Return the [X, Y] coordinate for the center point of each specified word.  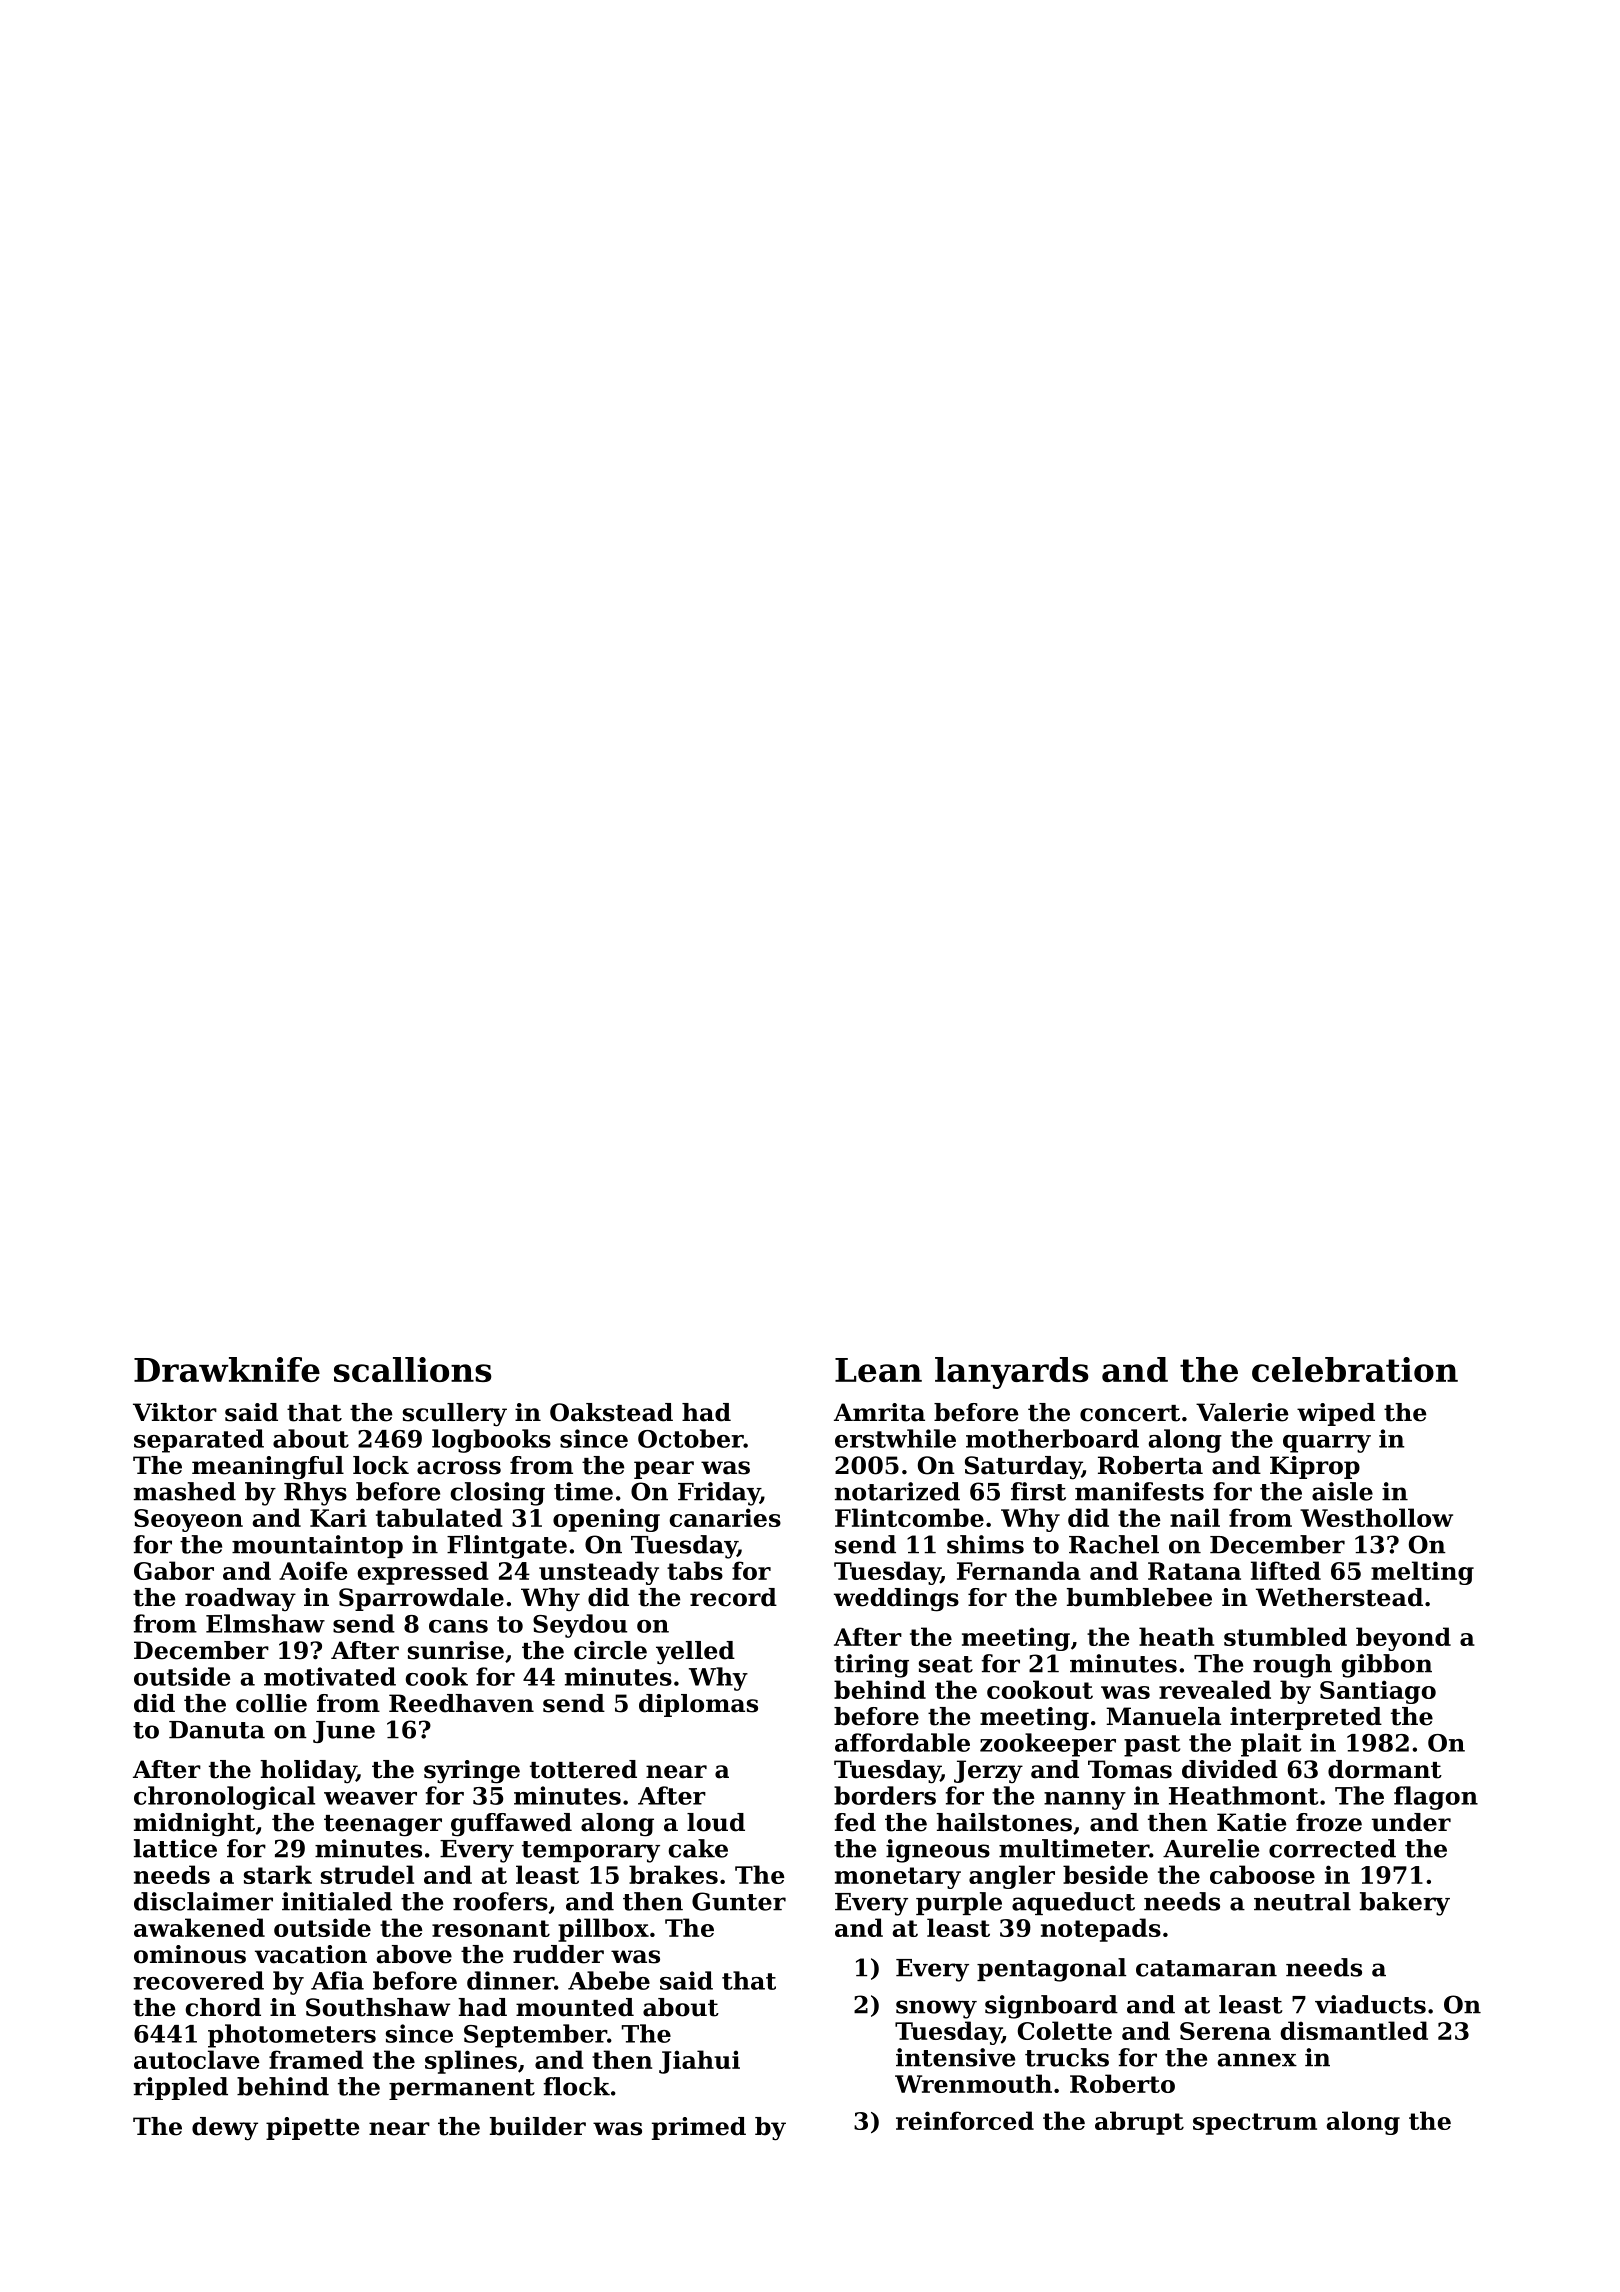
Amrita [879, 1412]
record [733, 1597]
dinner [510, 1980]
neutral [1302, 1901]
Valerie [1242, 1412]
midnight [194, 1825]
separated [199, 1441]
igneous [938, 1851]
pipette [312, 2128]
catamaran [1206, 1968]
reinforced [965, 2120]
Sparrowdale [421, 1599]
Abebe [609, 1980]
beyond [1403, 1639]
